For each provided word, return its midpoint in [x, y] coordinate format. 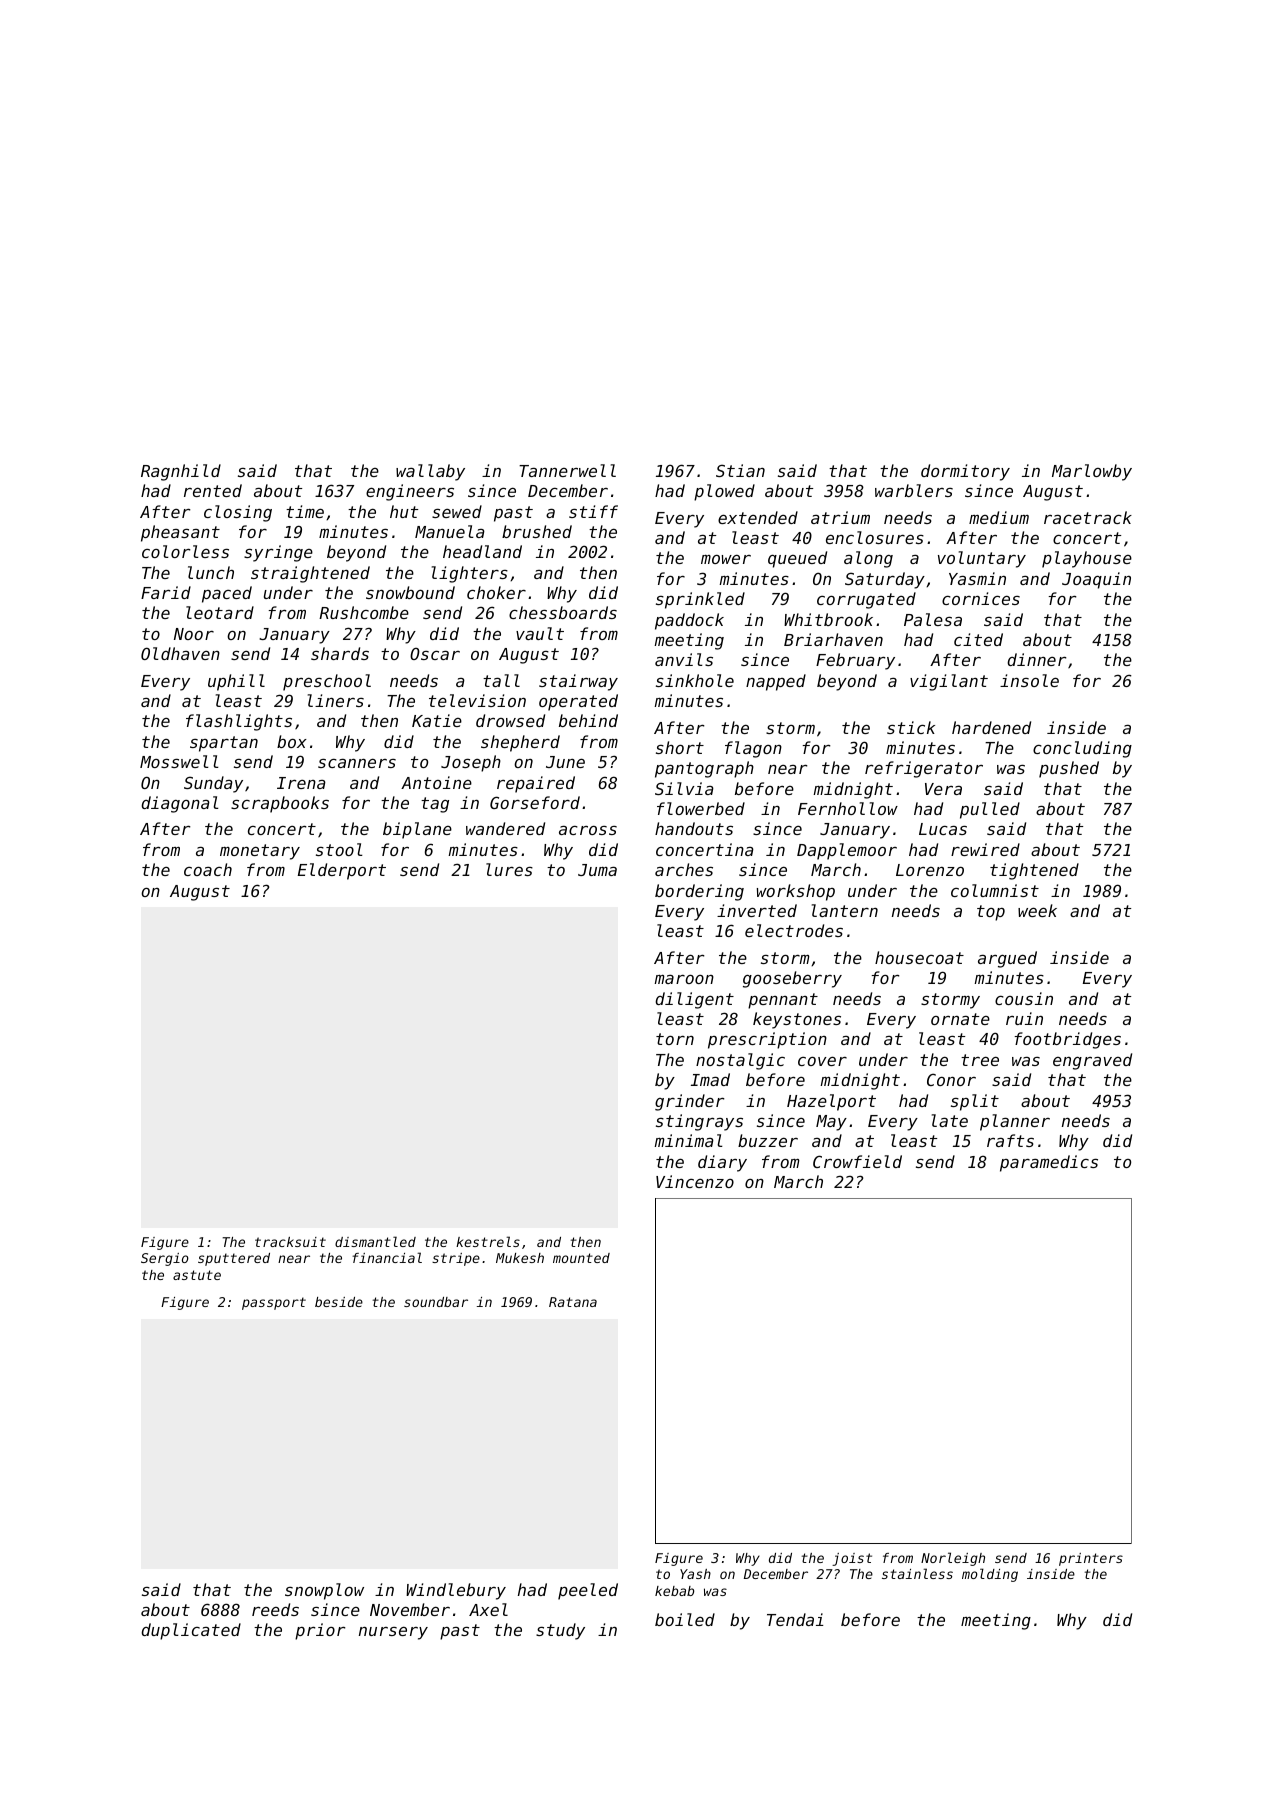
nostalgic [740, 1061]
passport [274, 1303]
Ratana [573, 1302]
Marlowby [1092, 472]
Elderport [342, 871]
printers [1091, 1559]
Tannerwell [567, 470]
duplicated [191, 1631]
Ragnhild [181, 472]
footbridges [1068, 1040]
